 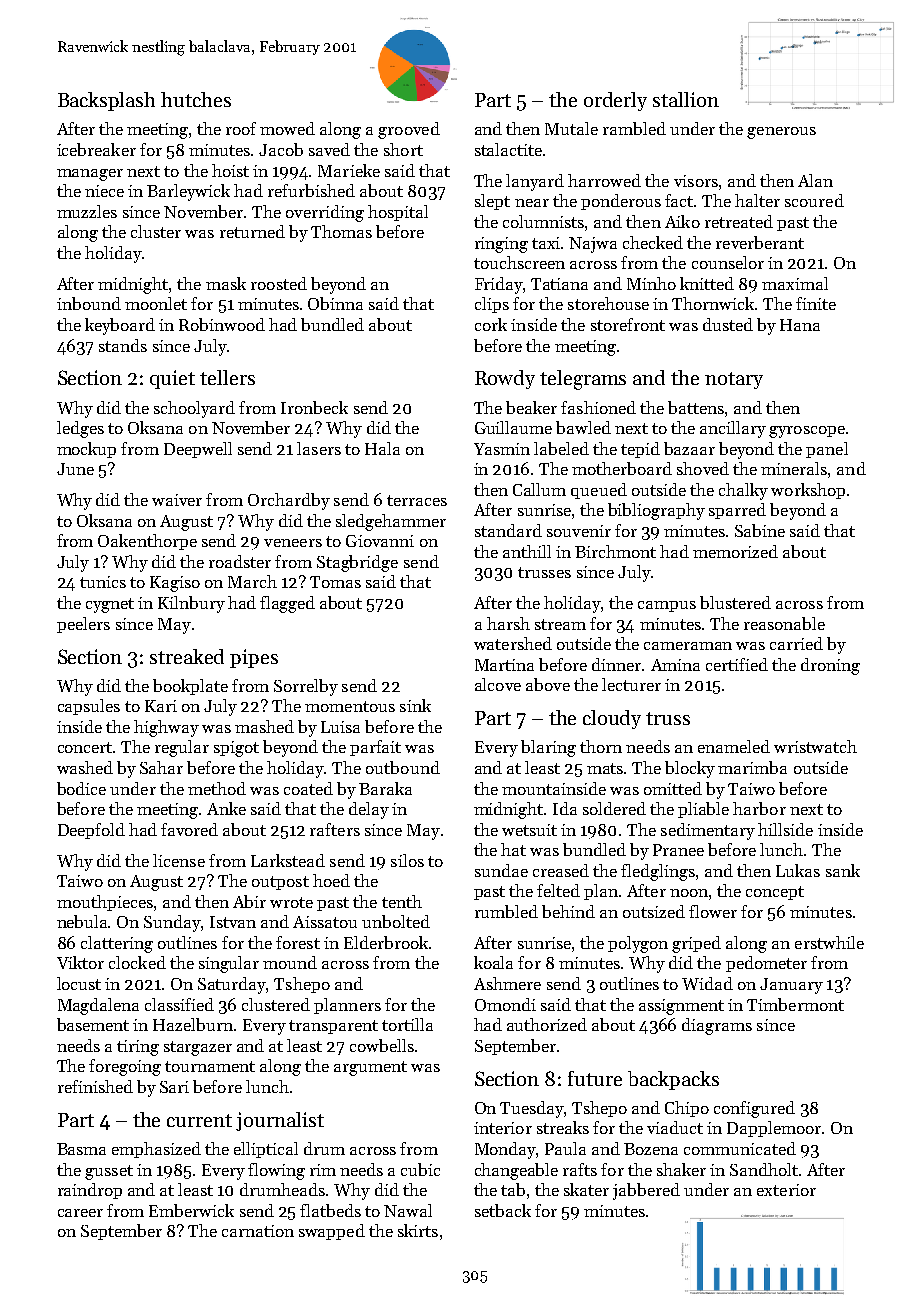 What do you see at coordinates (89, 707) in the document?
I see `capsules` at bounding box center [89, 707].
